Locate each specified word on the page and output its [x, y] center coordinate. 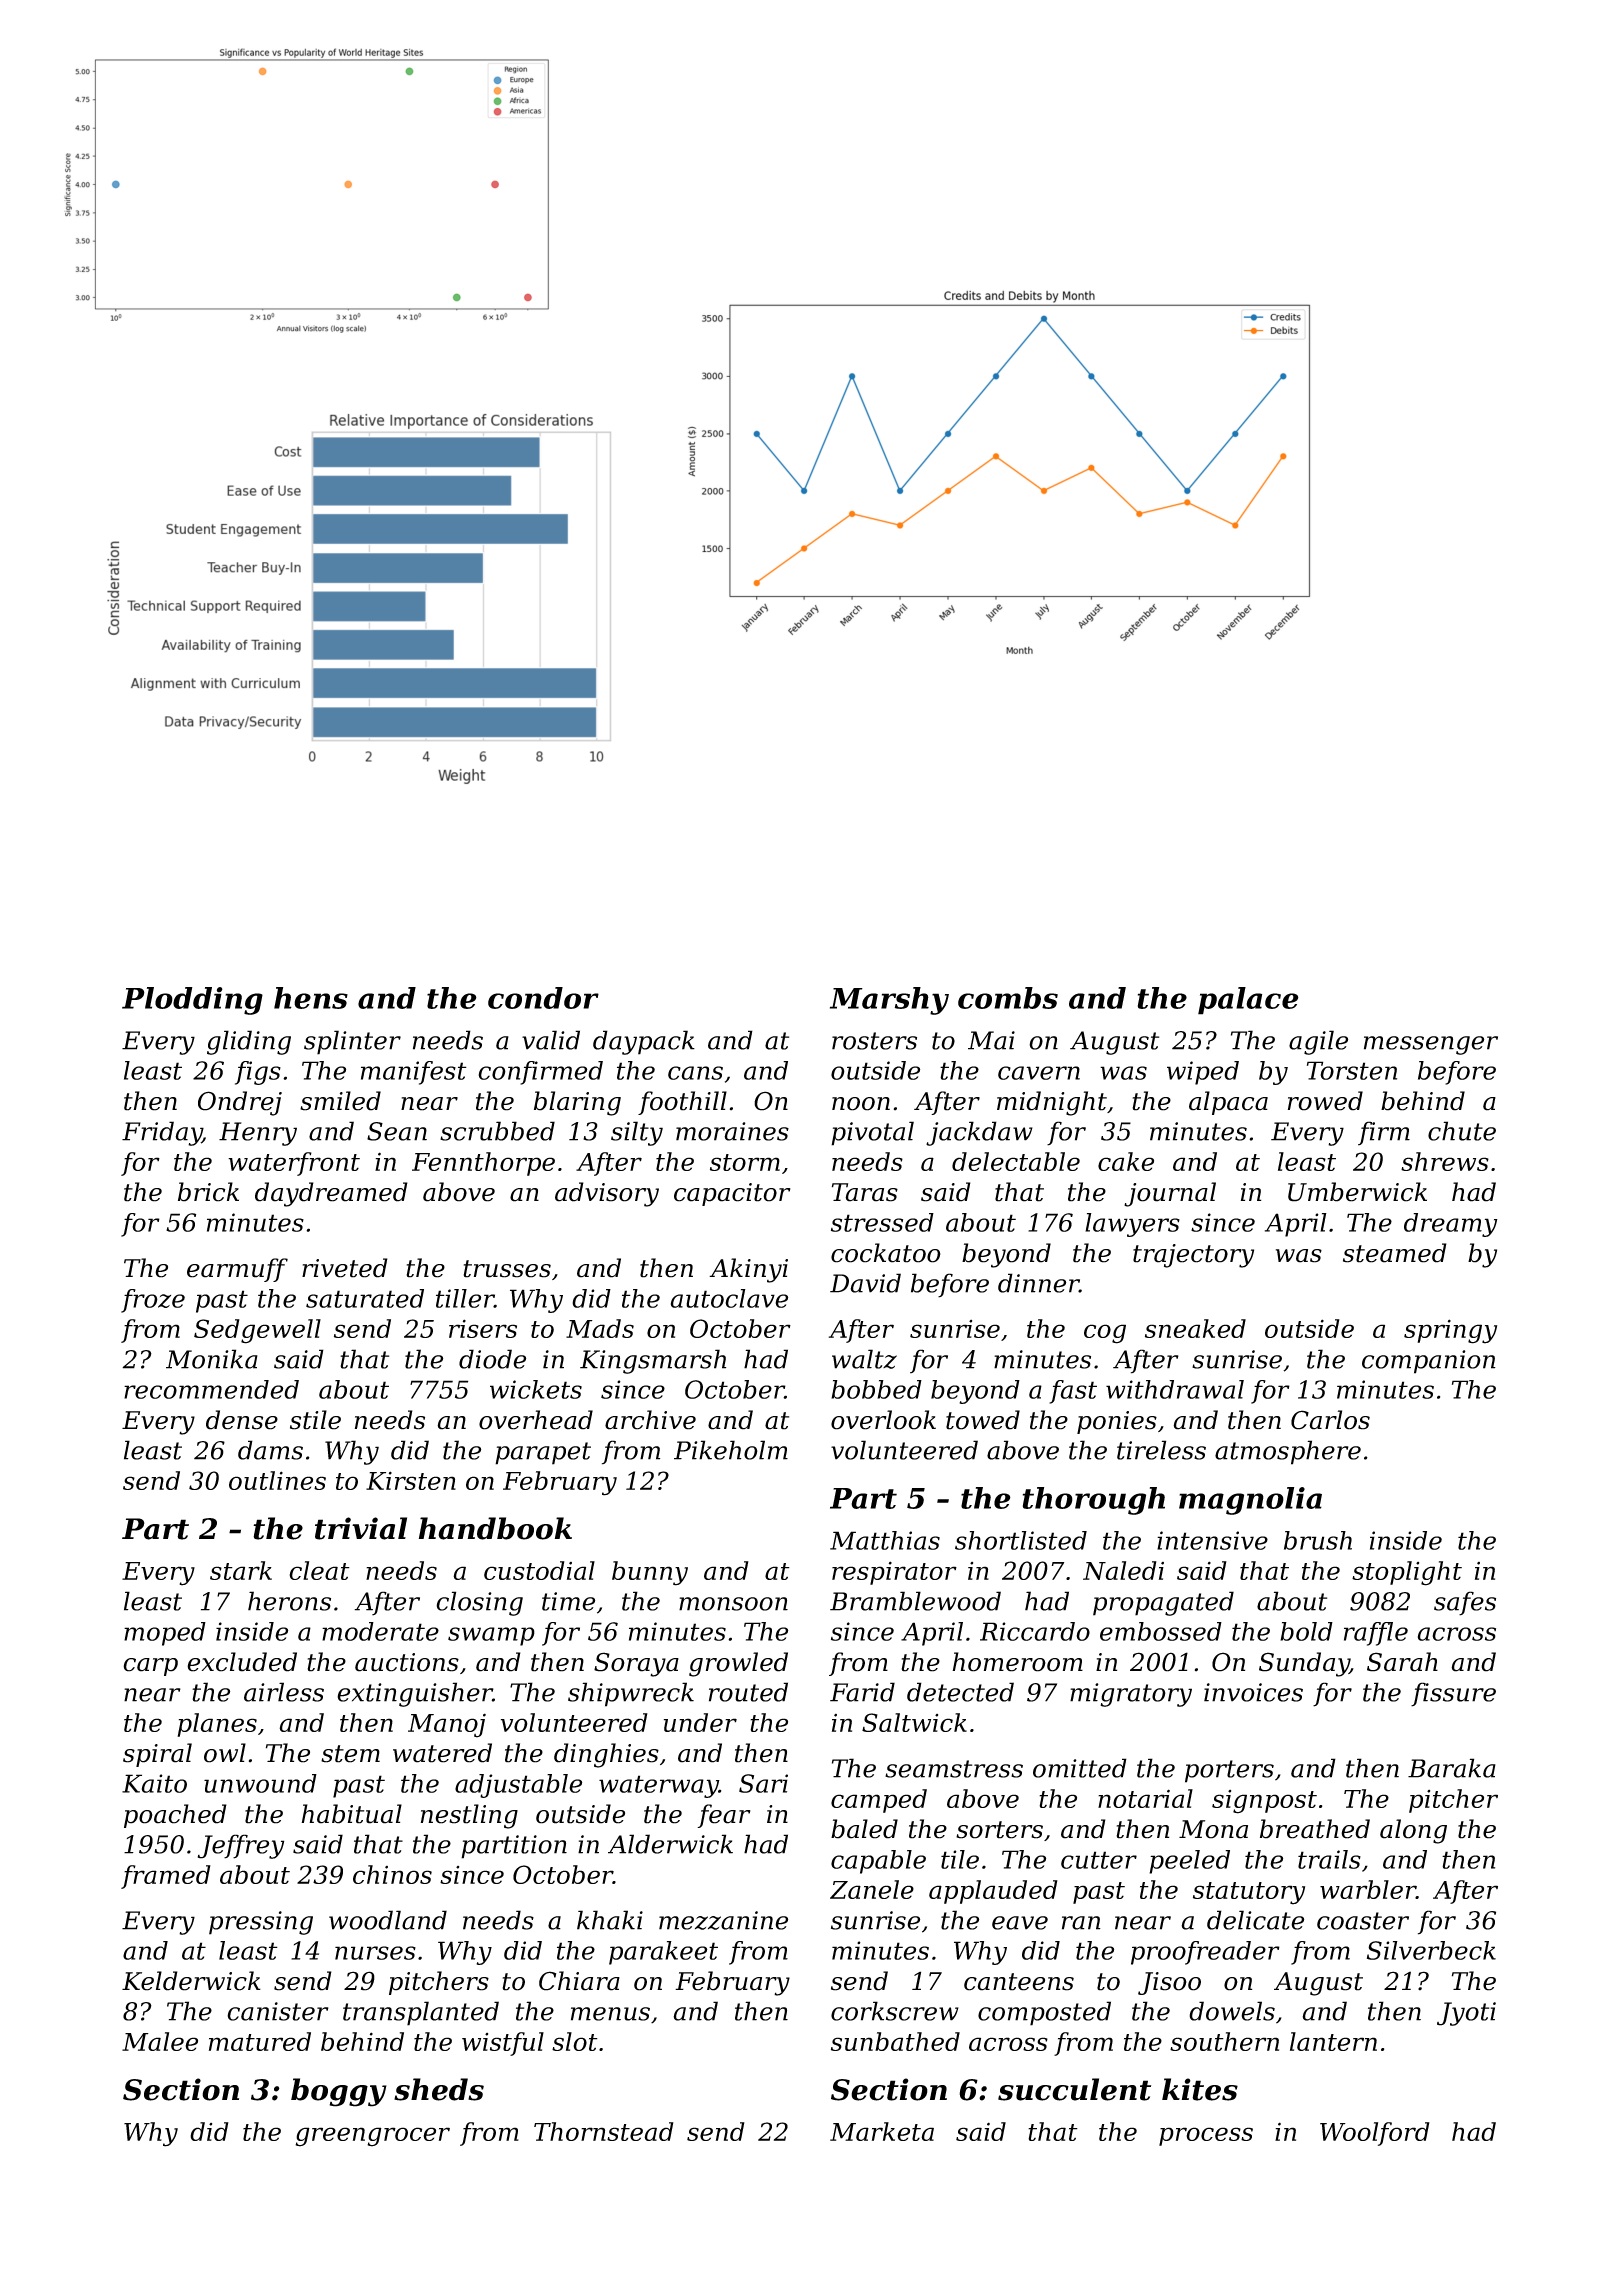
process [1206, 2136]
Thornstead [604, 2131]
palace [1248, 1001]
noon [861, 1104]
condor [543, 998]
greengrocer [372, 2137]
